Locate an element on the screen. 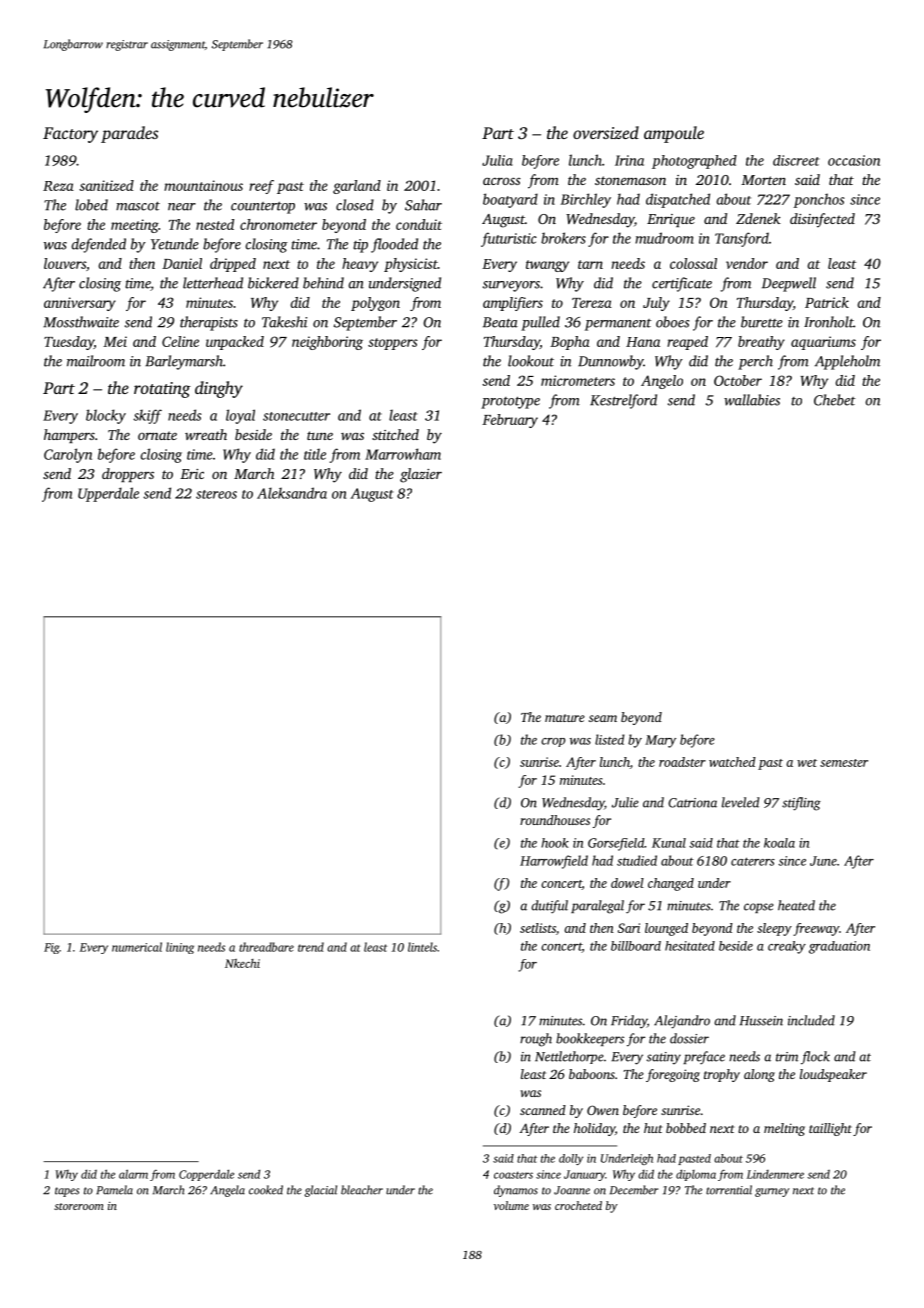 Image resolution: width=924 pixels, height=1308 pixels. Harrowfield is located at coordinates (554, 862).
